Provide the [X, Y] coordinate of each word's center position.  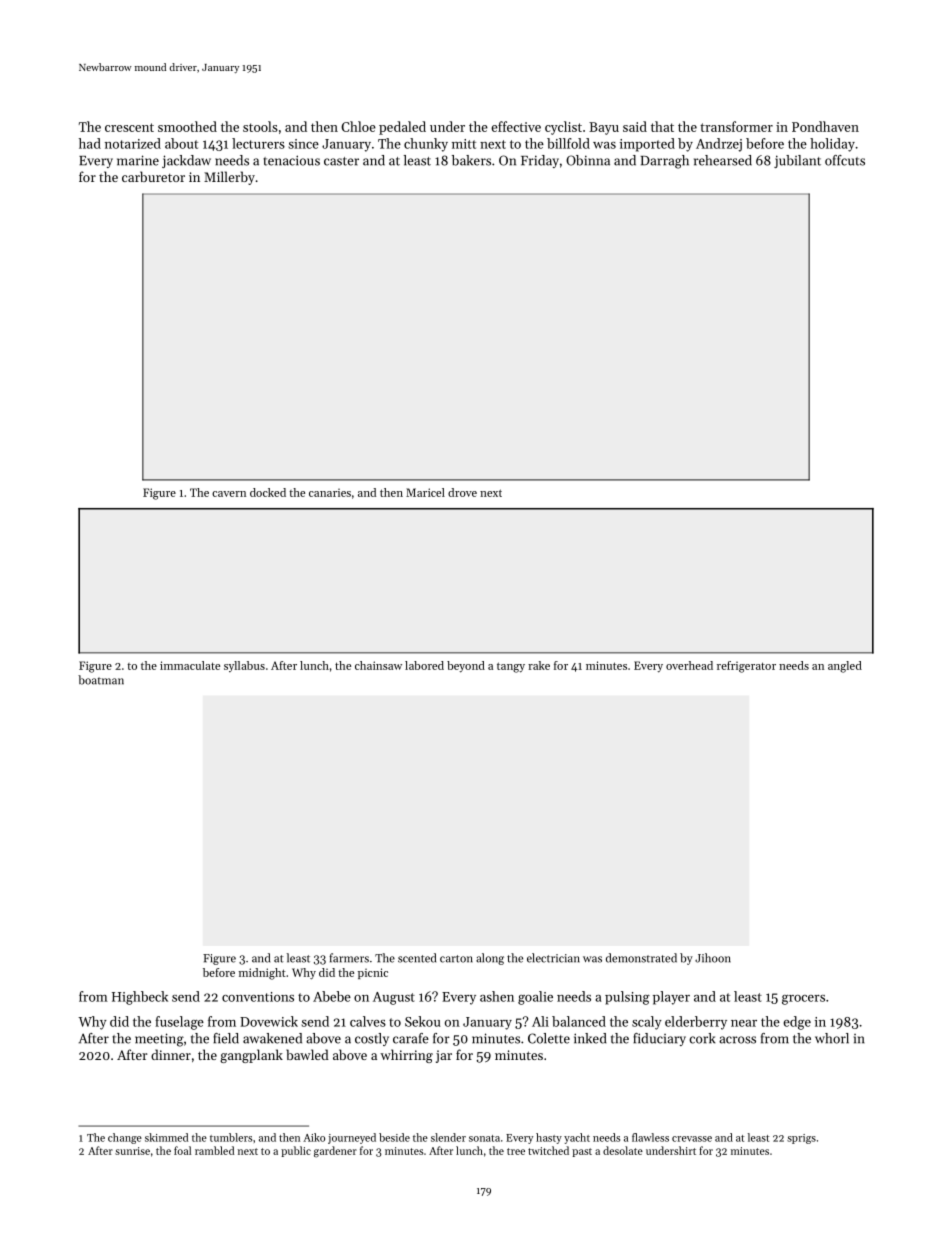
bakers [471, 160]
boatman [101, 680]
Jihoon [713, 958]
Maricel [425, 492]
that [662, 126]
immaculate [190, 665]
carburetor [153, 176]
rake [539, 665]
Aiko [314, 1137]
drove [462, 492]
